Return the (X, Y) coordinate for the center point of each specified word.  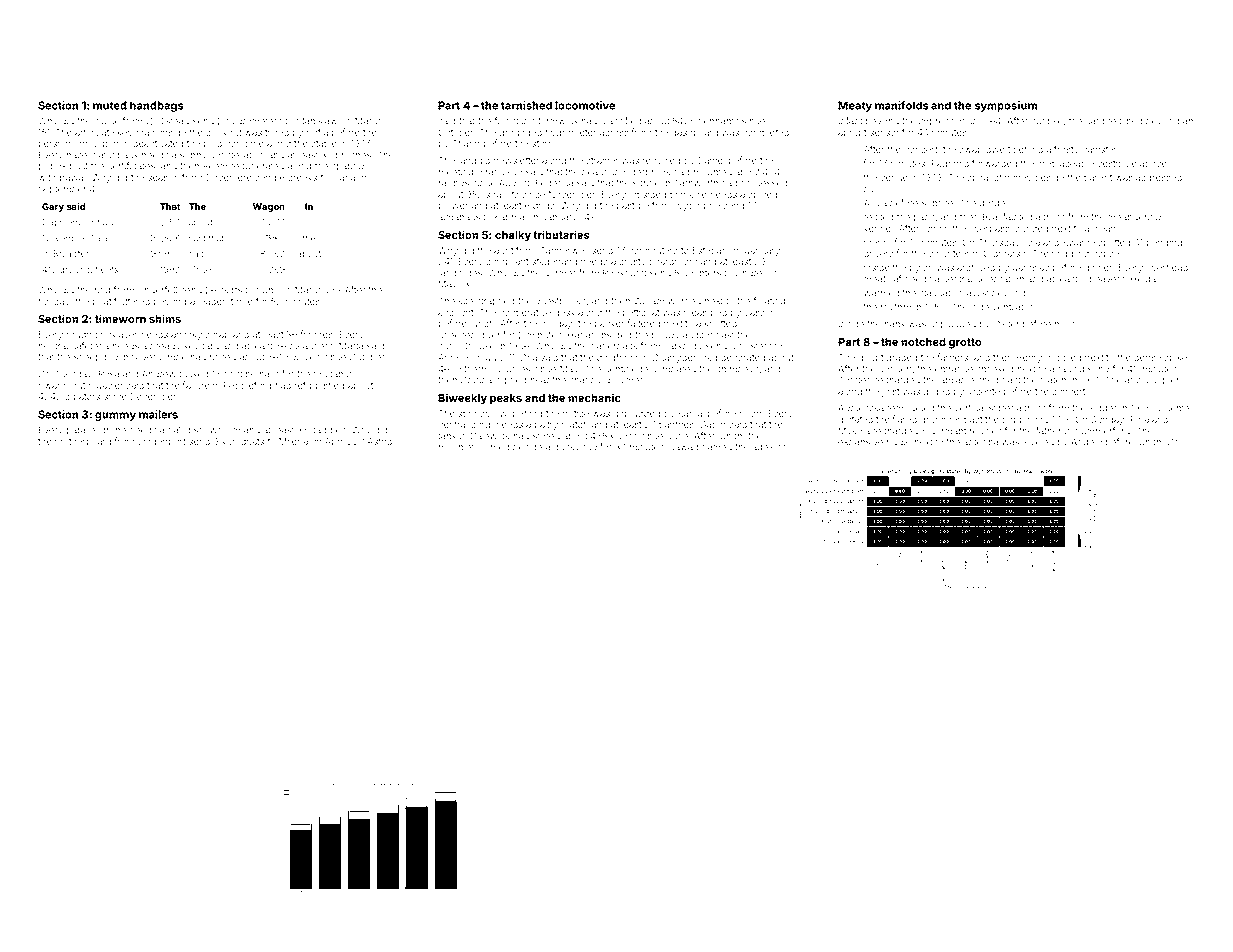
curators (82, 397)
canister (1099, 150)
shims (165, 318)
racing (1071, 370)
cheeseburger (469, 336)
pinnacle (688, 195)
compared (673, 370)
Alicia (875, 203)
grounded (520, 133)
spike (1176, 358)
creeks (302, 177)
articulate (94, 132)
